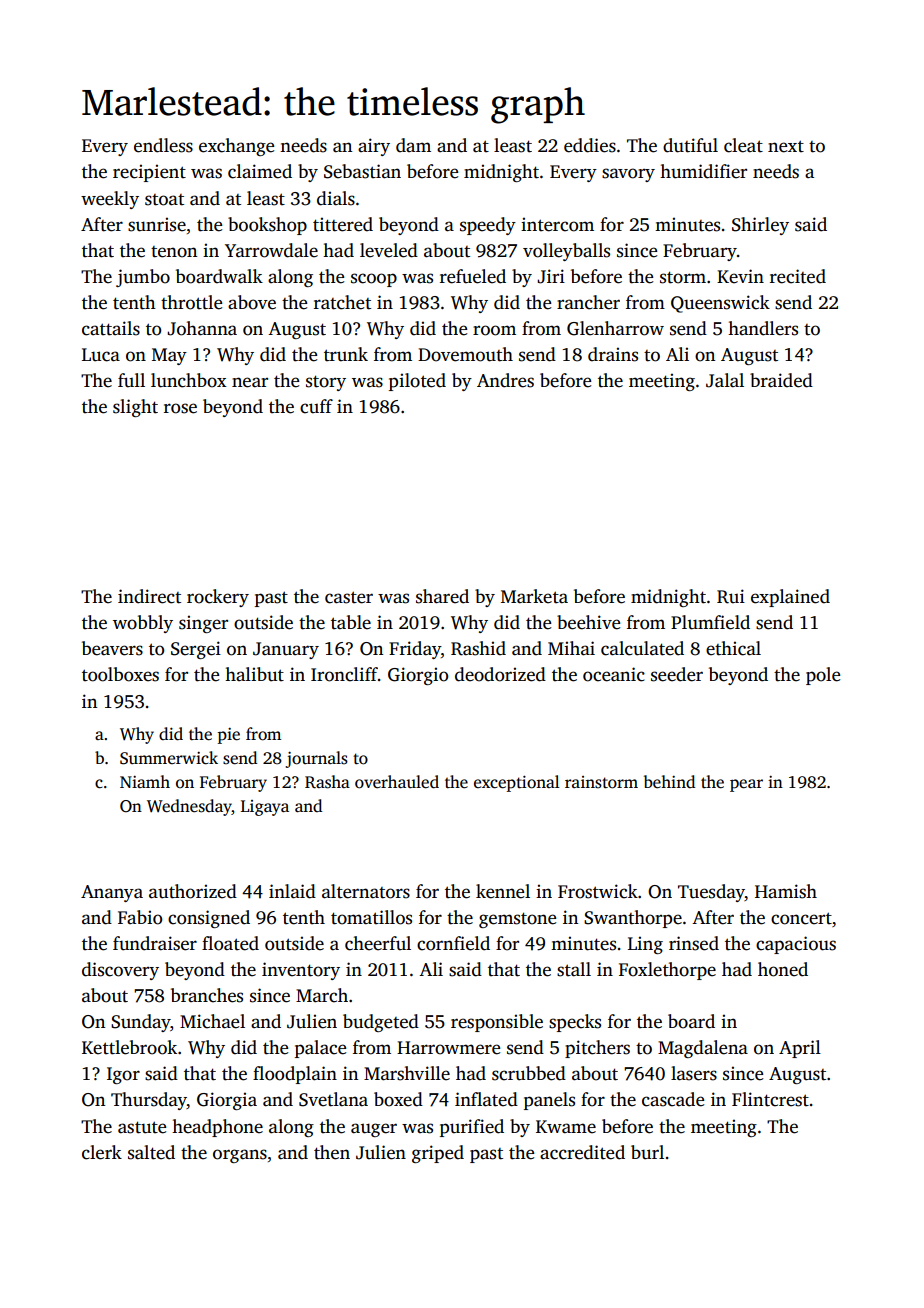 The height and width of the image is (1308, 924). I want to click on eddies, so click(590, 145).
